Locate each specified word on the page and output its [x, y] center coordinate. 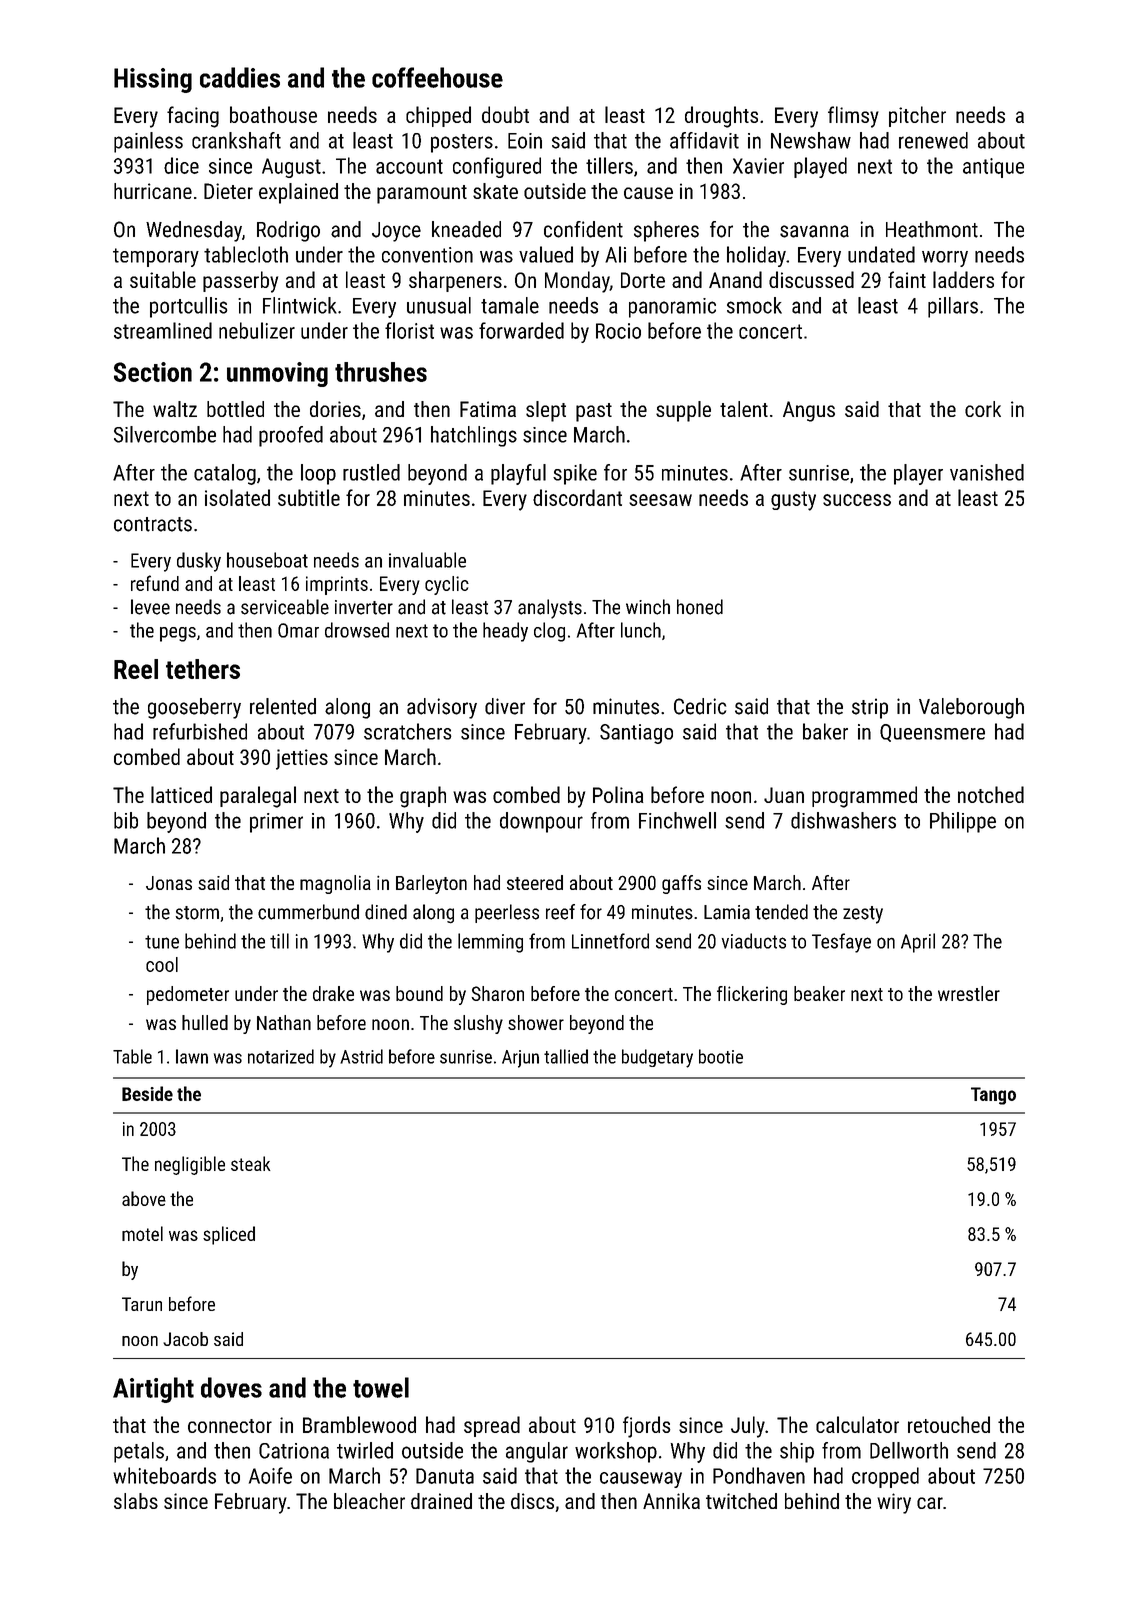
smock [754, 305]
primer [276, 823]
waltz [175, 409]
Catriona [294, 1451]
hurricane [153, 191]
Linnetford [610, 941]
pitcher [917, 116]
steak [250, 1163]
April [918, 943]
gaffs [681, 884]
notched [991, 794]
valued [546, 254]
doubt [505, 114]
